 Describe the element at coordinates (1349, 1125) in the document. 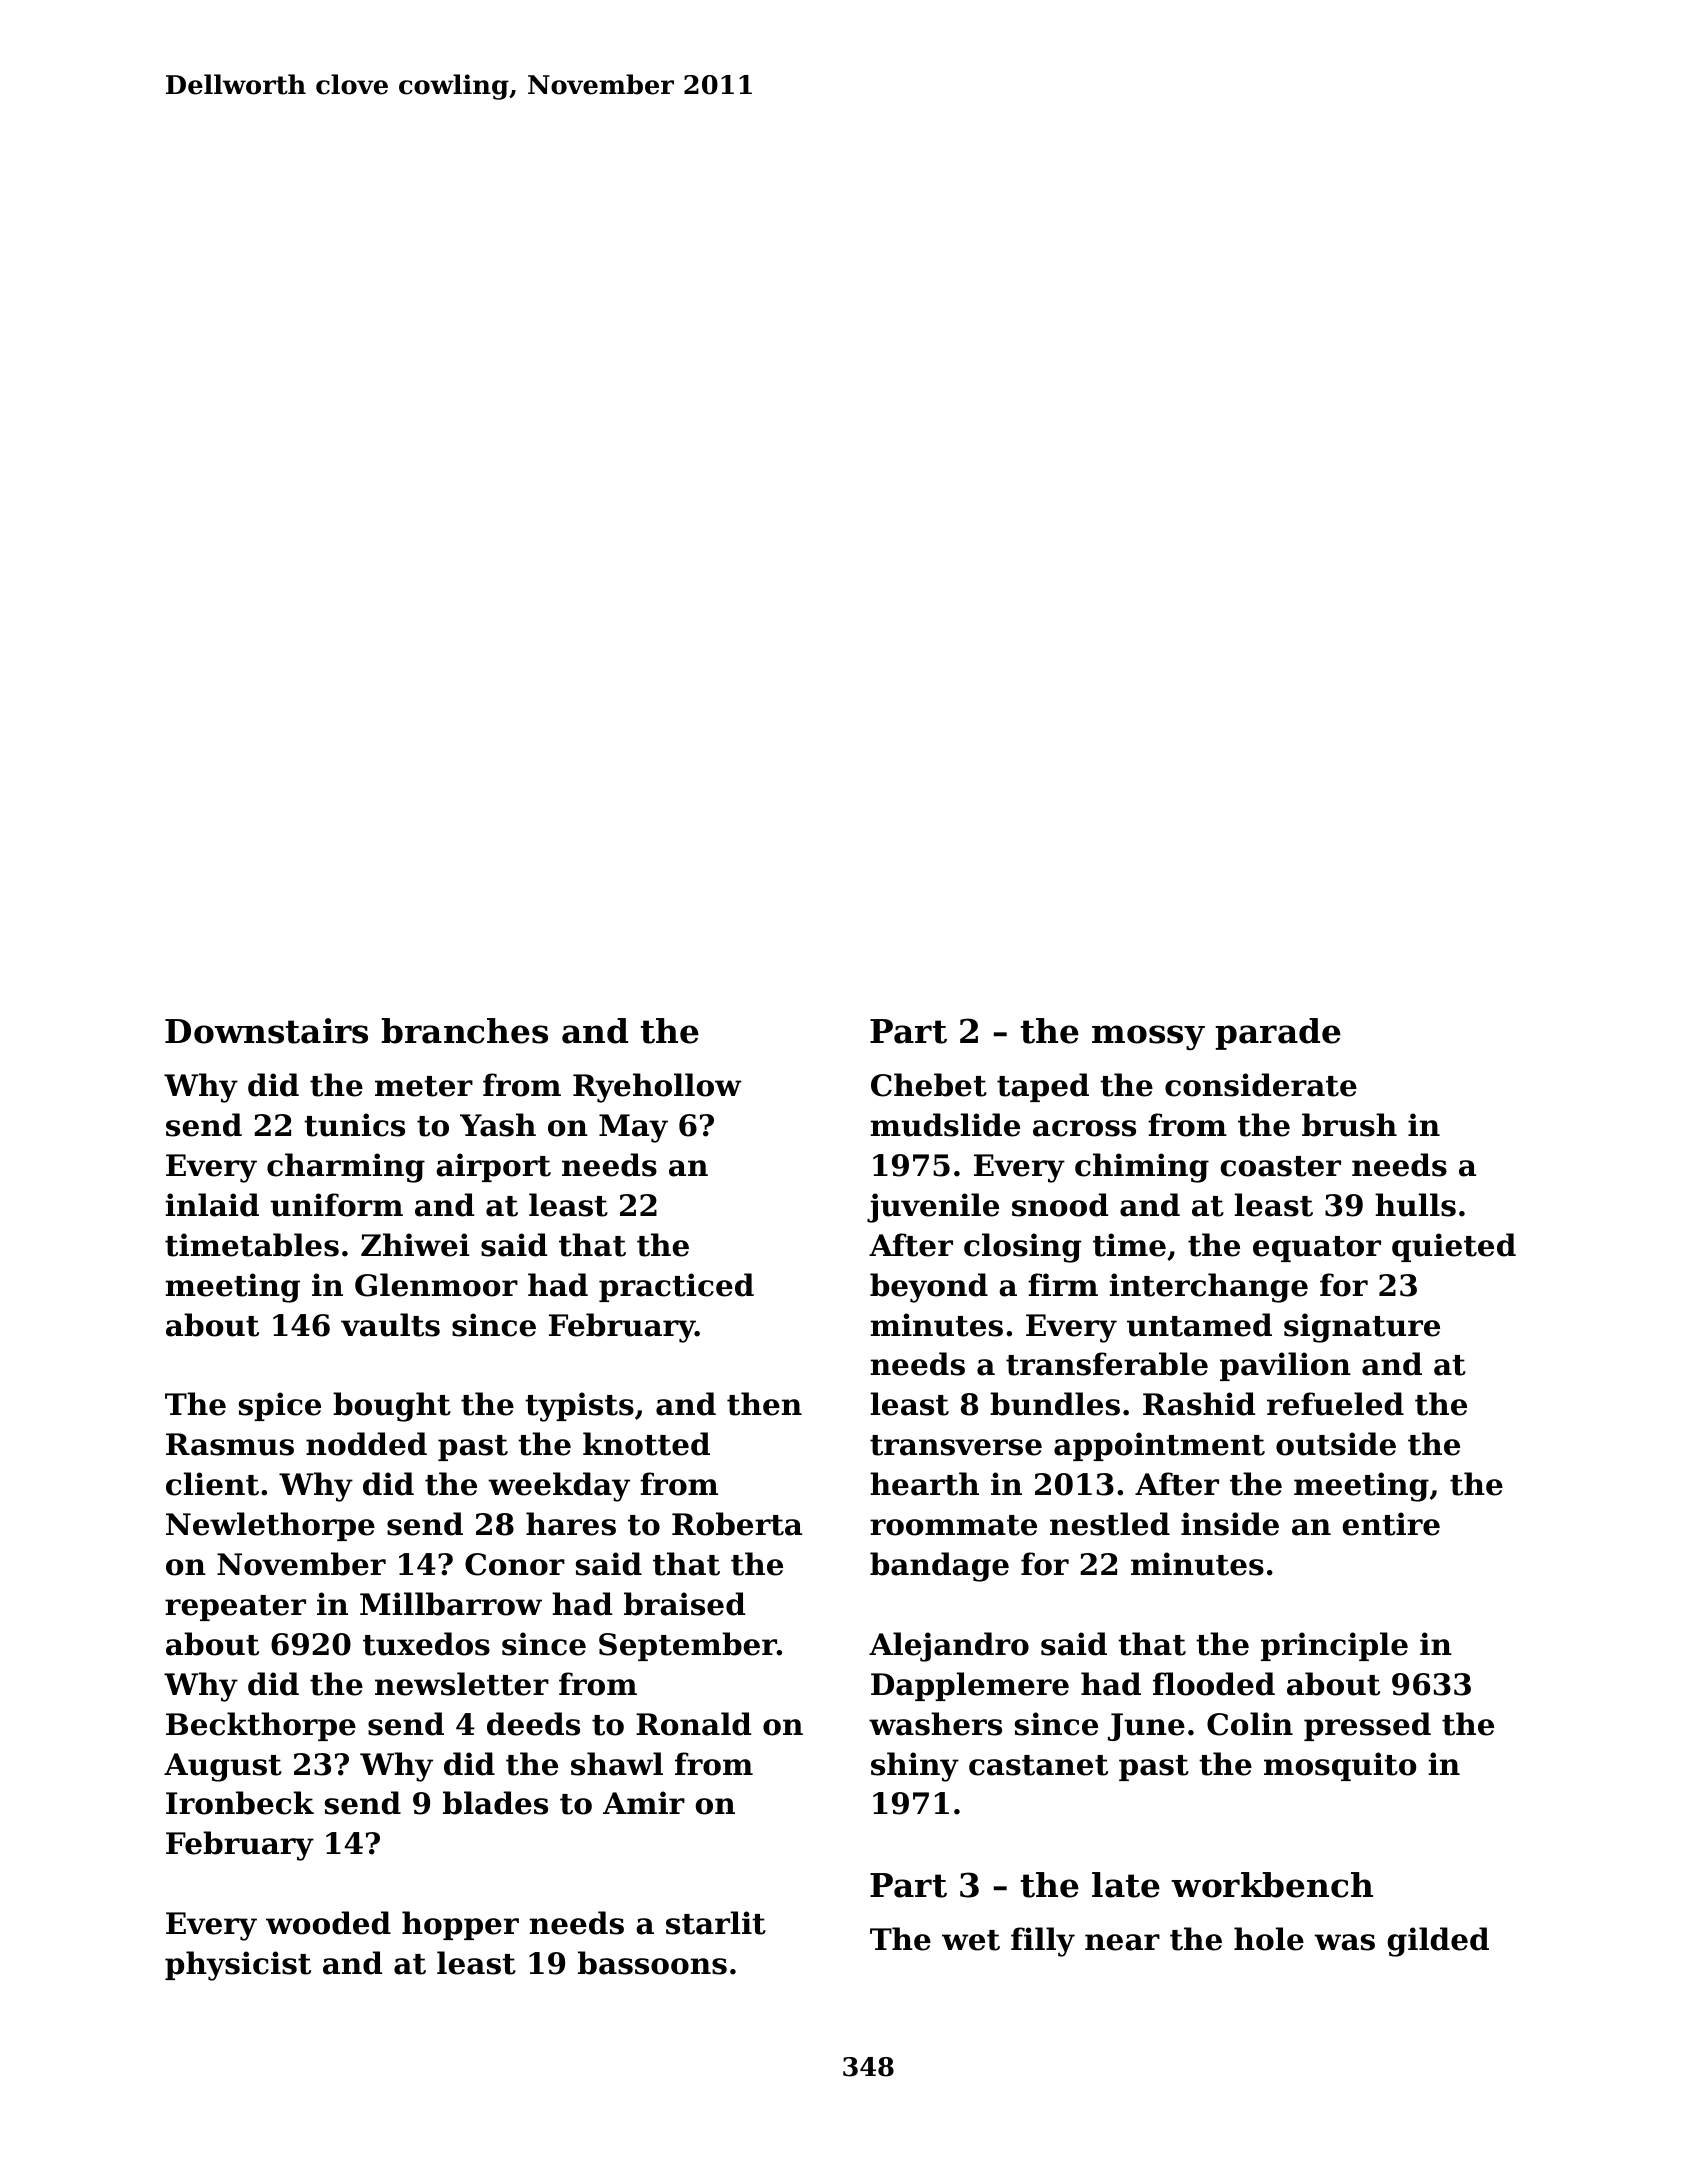

I see `brush` at that location.
